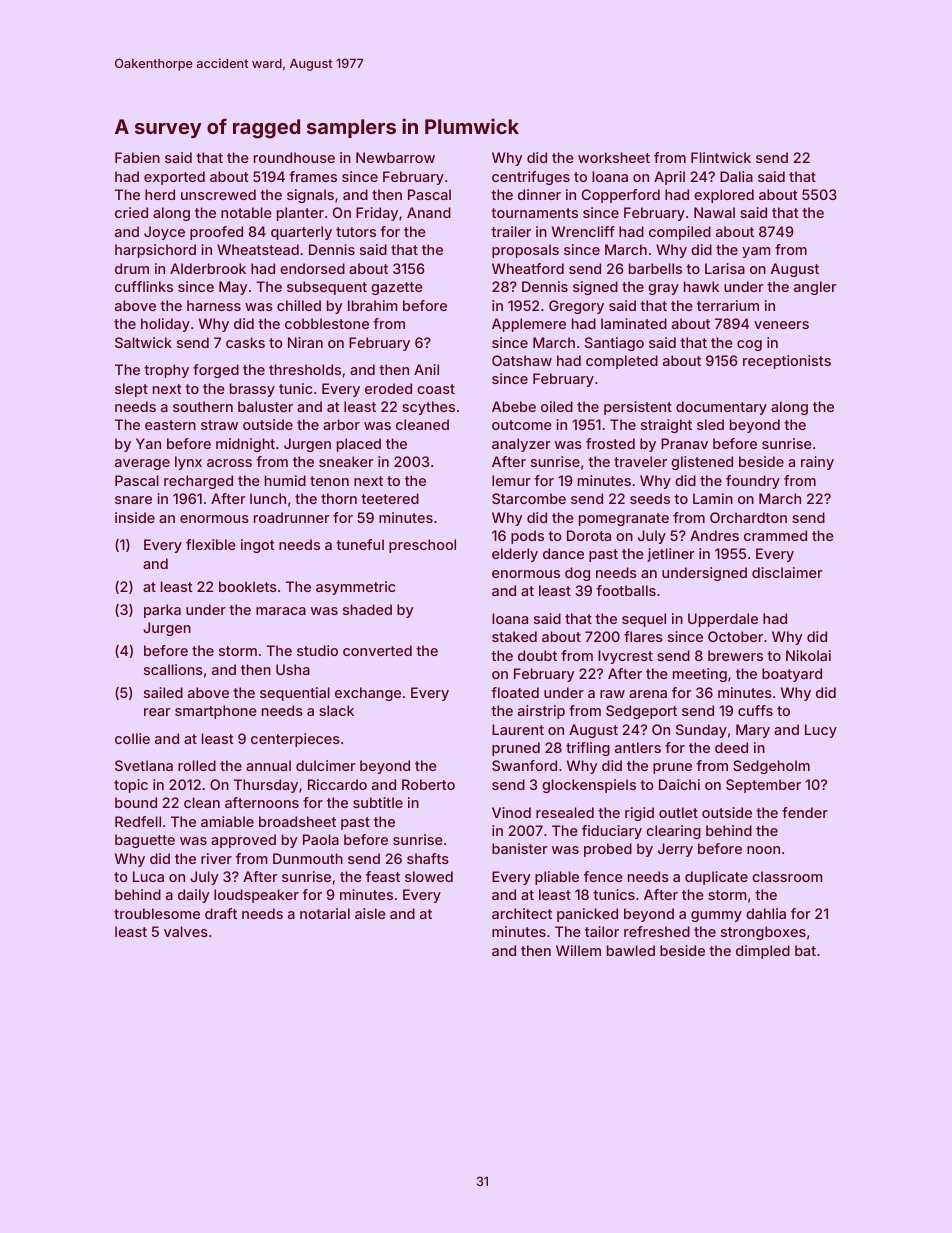  What do you see at coordinates (640, 461) in the screenshot?
I see `traveler` at bounding box center [640, 461].
